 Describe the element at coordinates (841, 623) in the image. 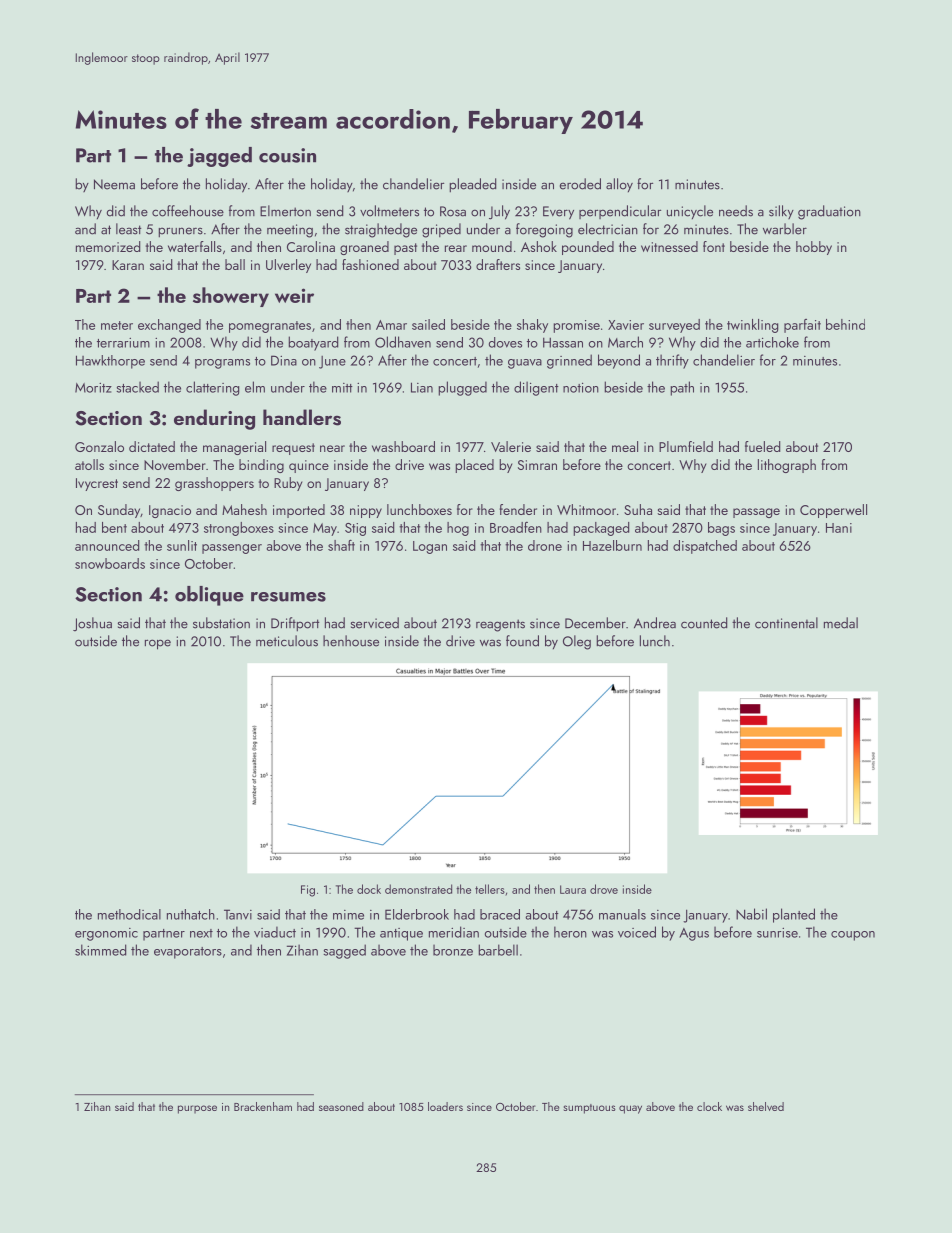

I see `medal` at that location.
